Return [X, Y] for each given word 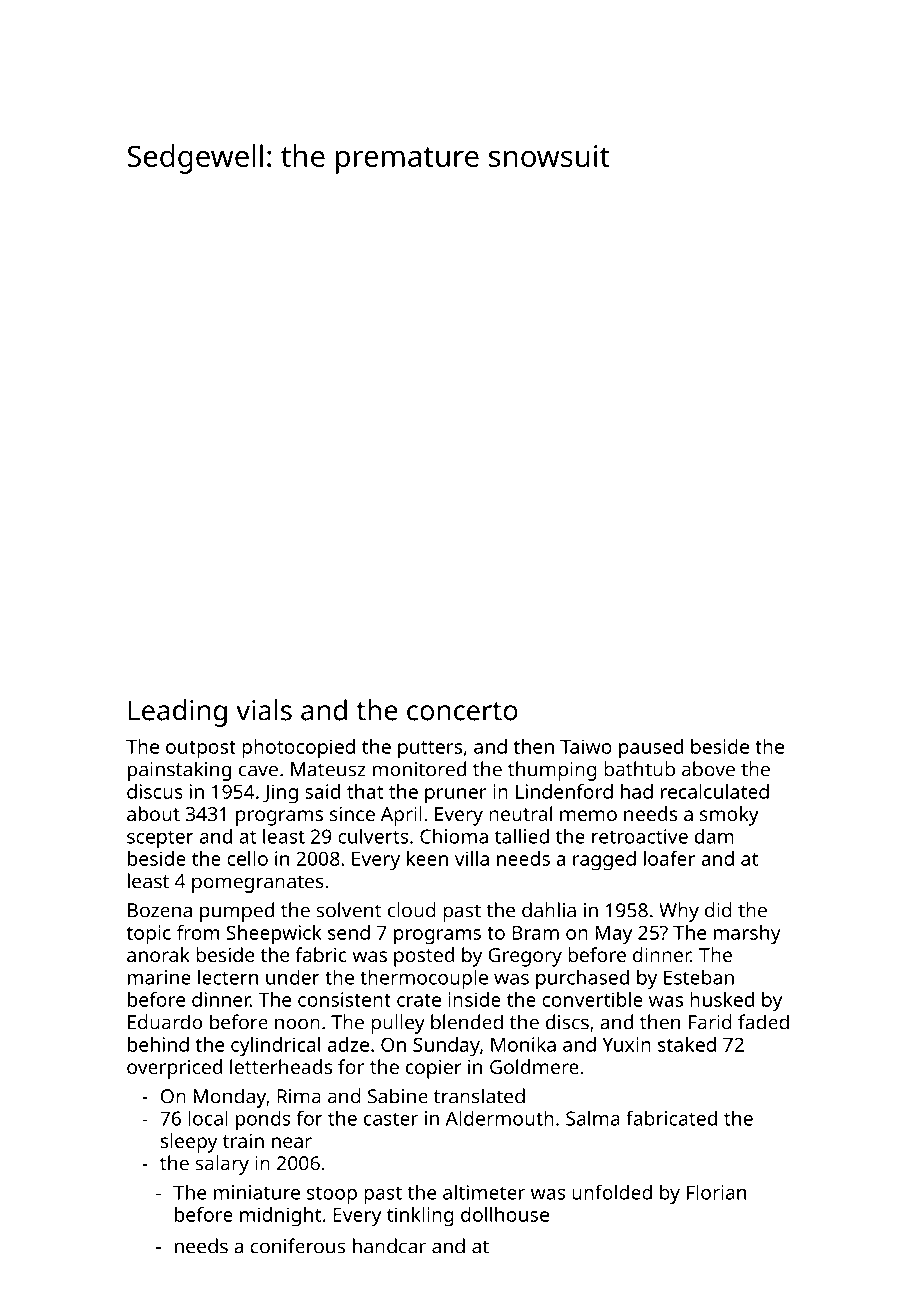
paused [651, 749]
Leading [178, 713]
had [637, 791]
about [153, 813]
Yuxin [626, 1044]
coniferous [297, 1246]
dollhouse [505, 1214]
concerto [462, 711]
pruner [456, 796]
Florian [716, 1192]
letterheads [281, 1066]
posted [424, 957]
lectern [228, 977]
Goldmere [534, 1066]
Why [679, 912]
